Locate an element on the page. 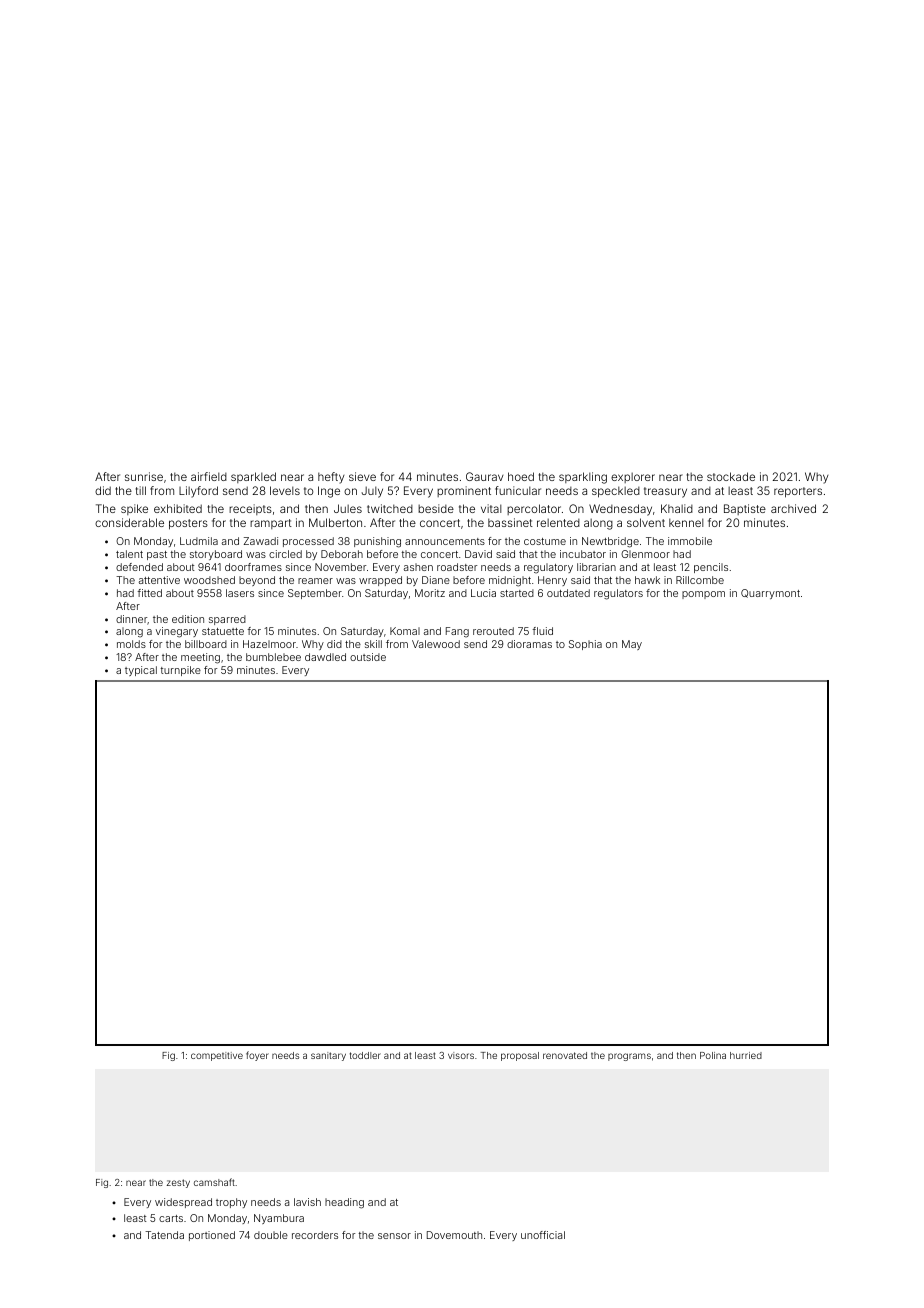  programs is located at coordinates (629, 1057).
